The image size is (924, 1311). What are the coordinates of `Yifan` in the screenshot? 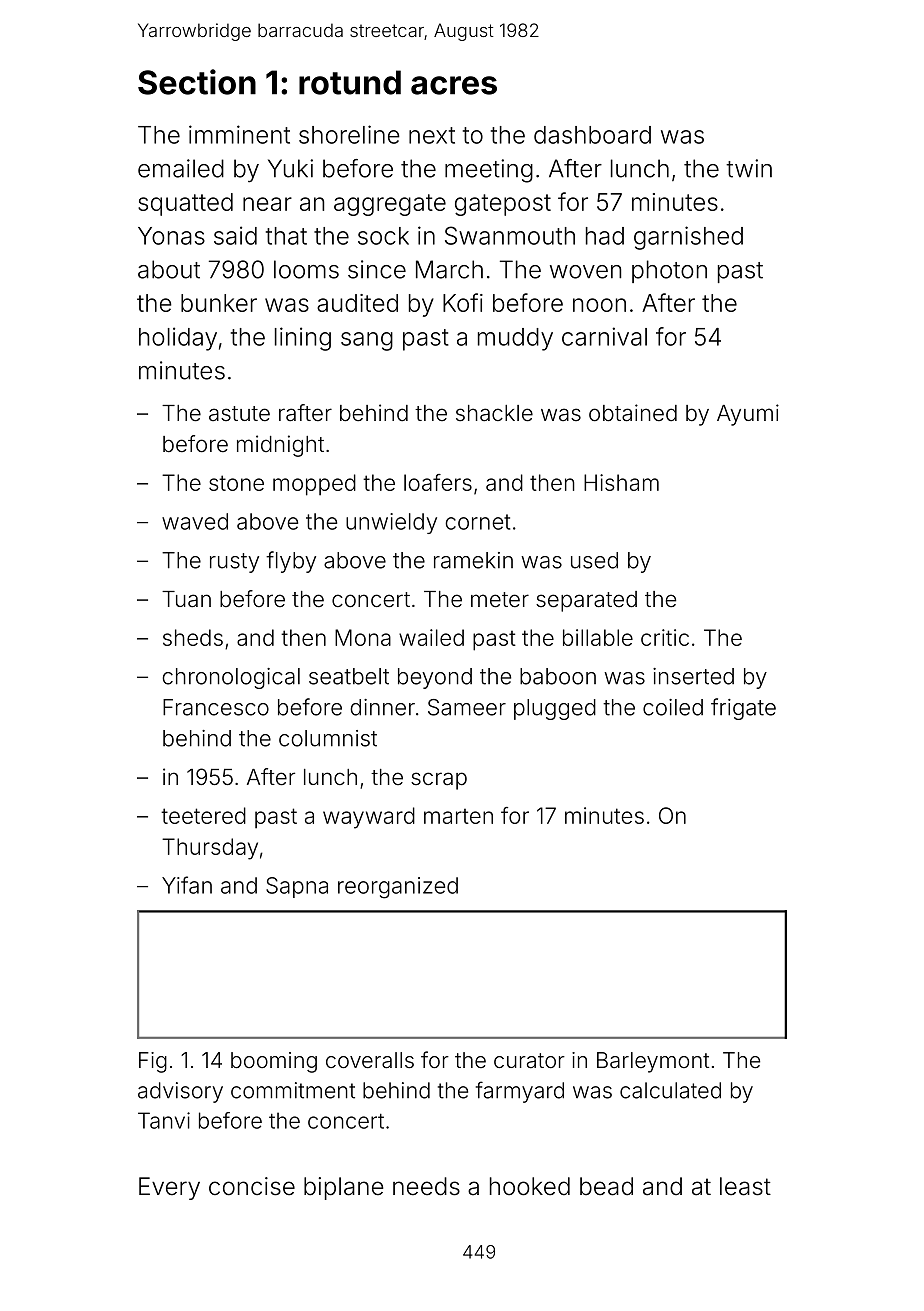 It's located at (187, 885).
